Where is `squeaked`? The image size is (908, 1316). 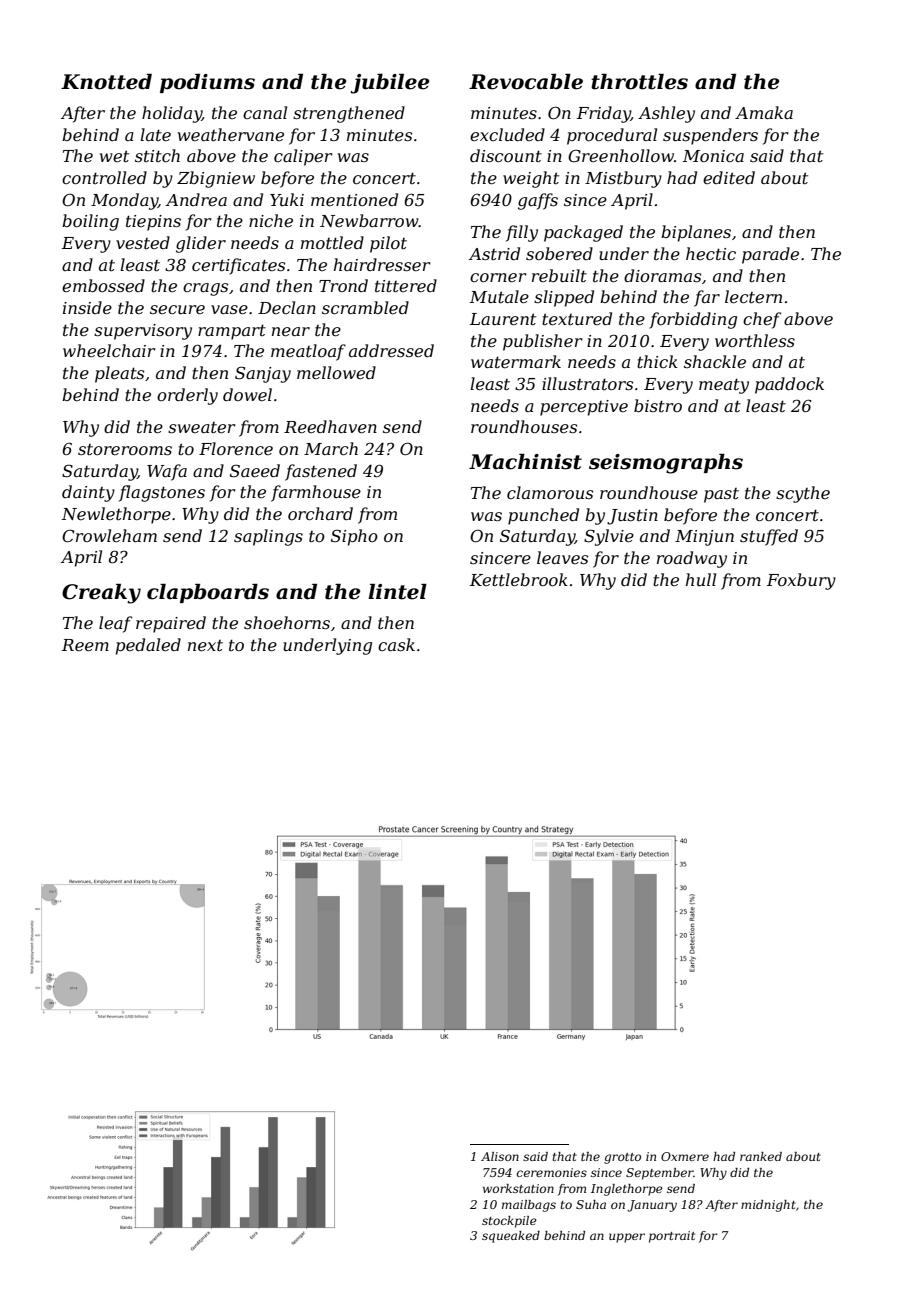
squeaked is located at coordinates (511, 1237).
